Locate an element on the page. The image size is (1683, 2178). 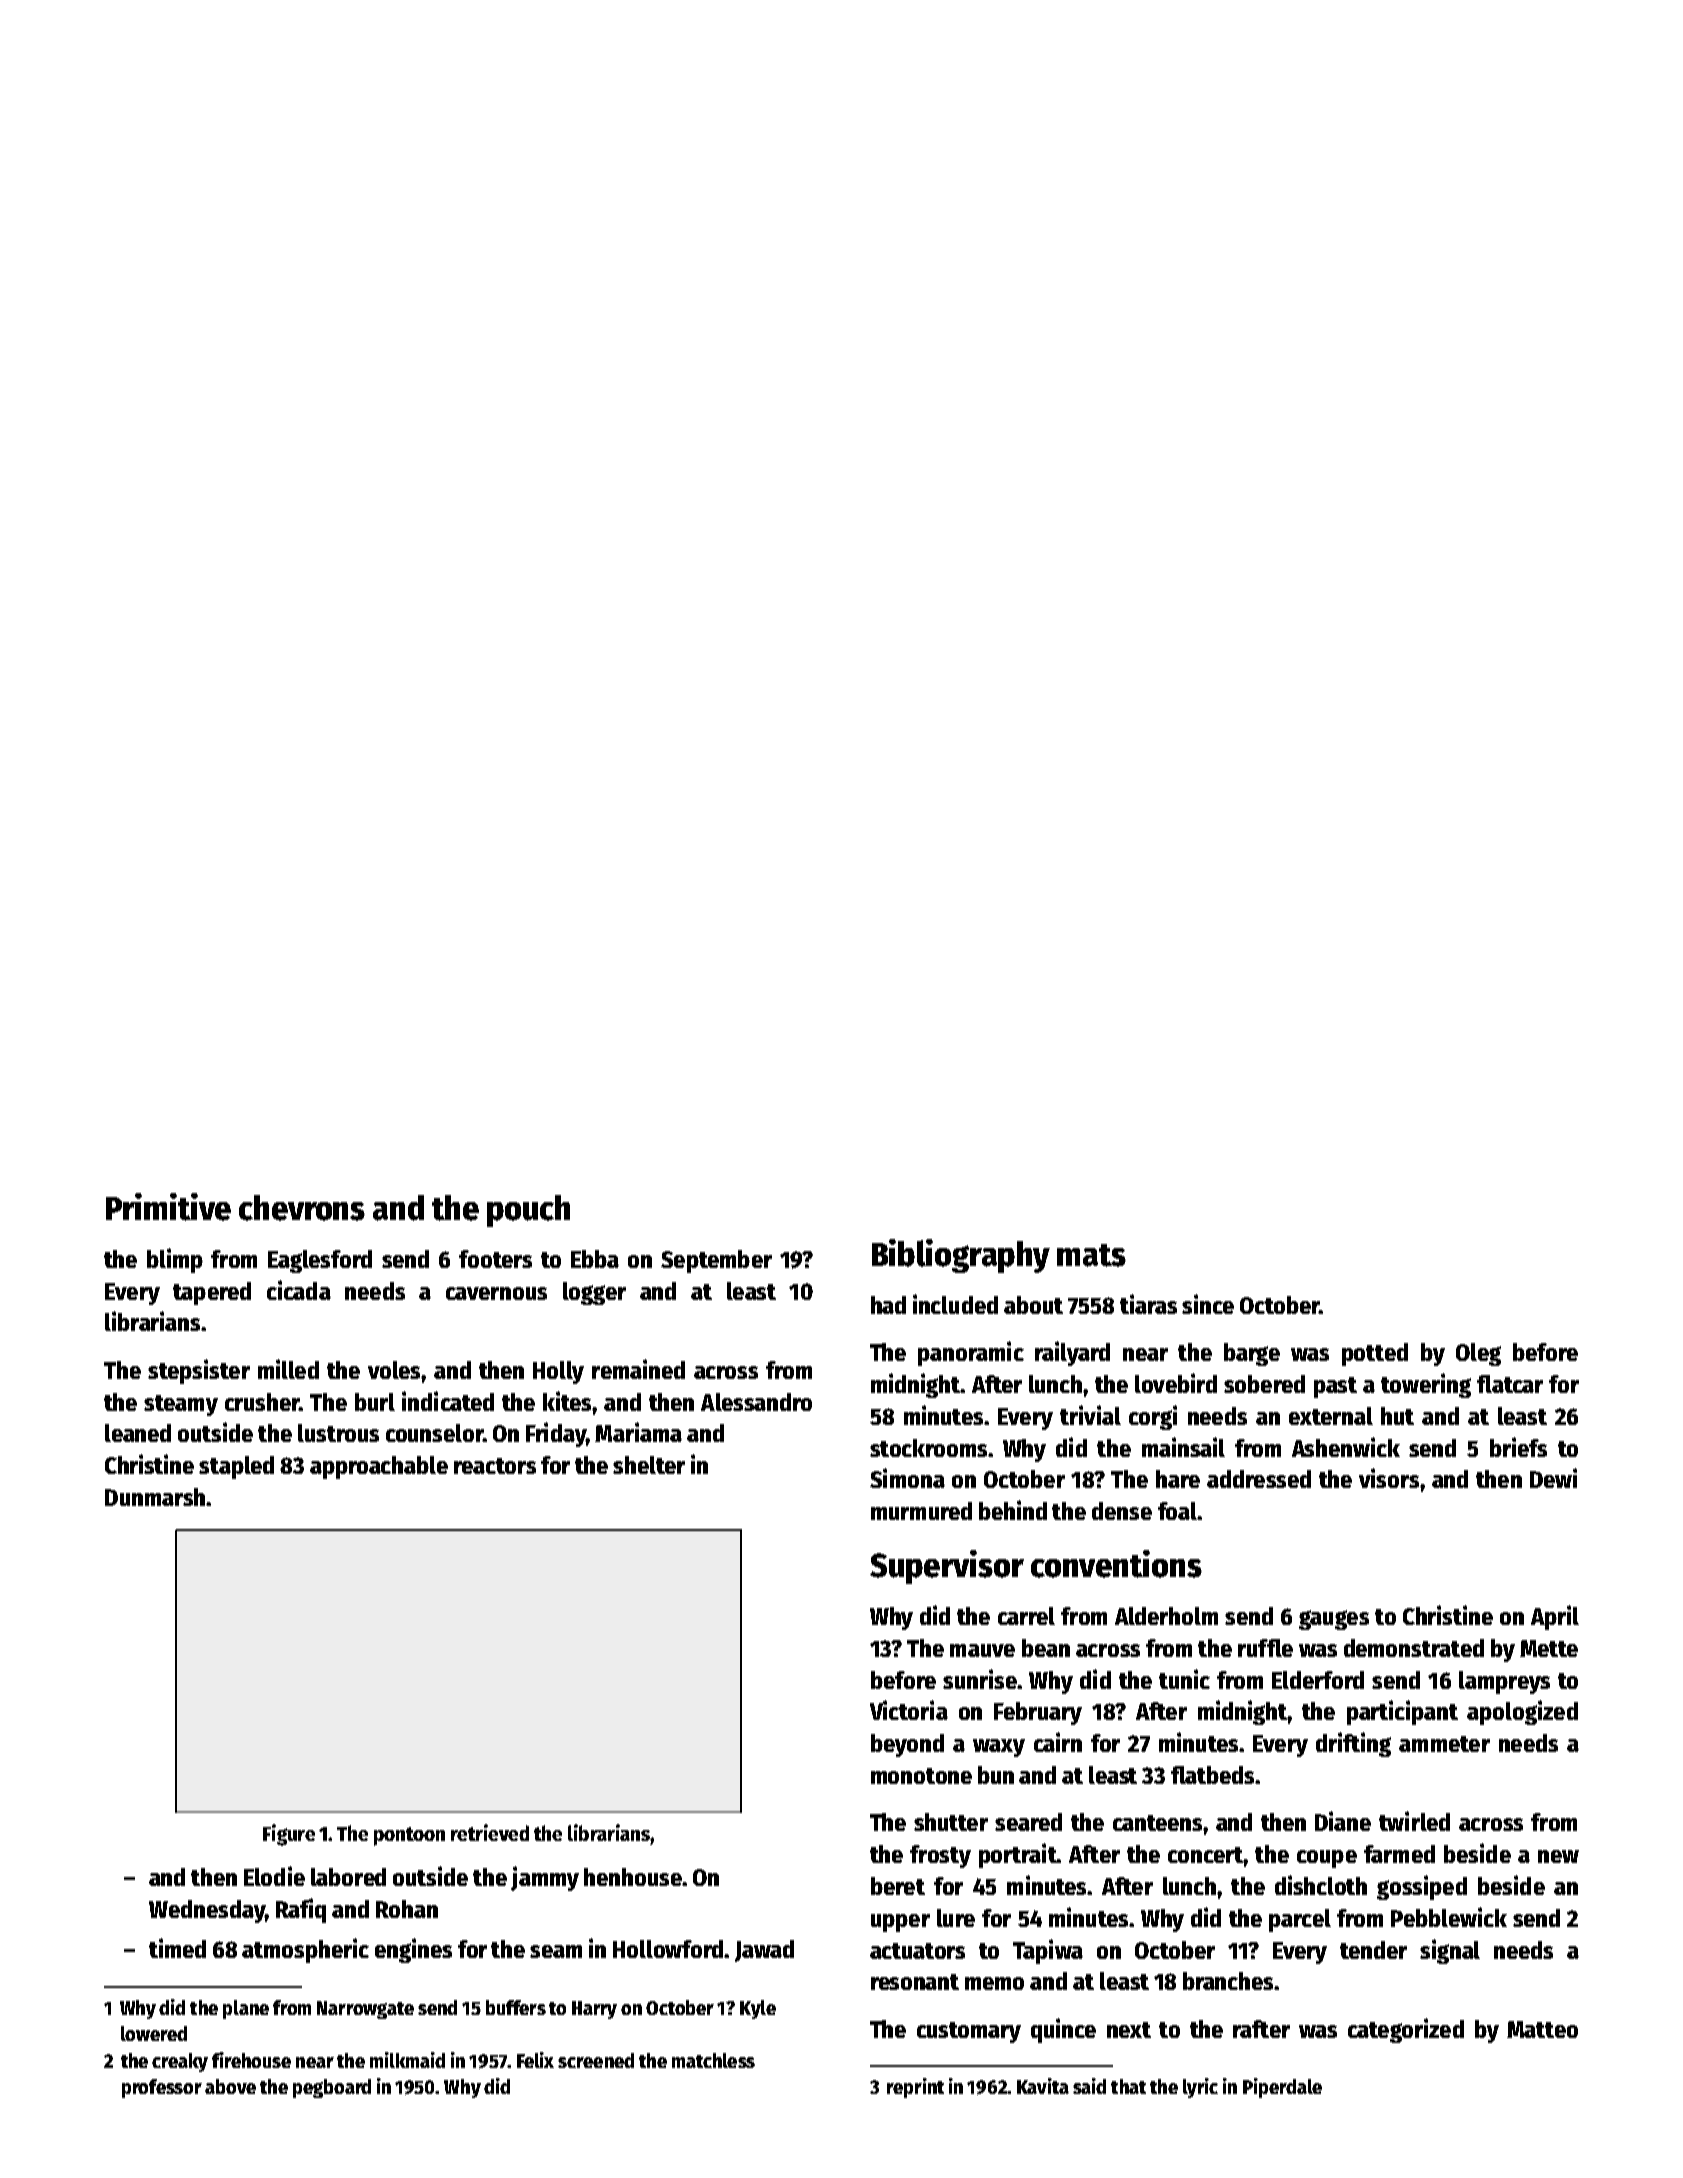
Figure is located at coordinates (289, 1835).
